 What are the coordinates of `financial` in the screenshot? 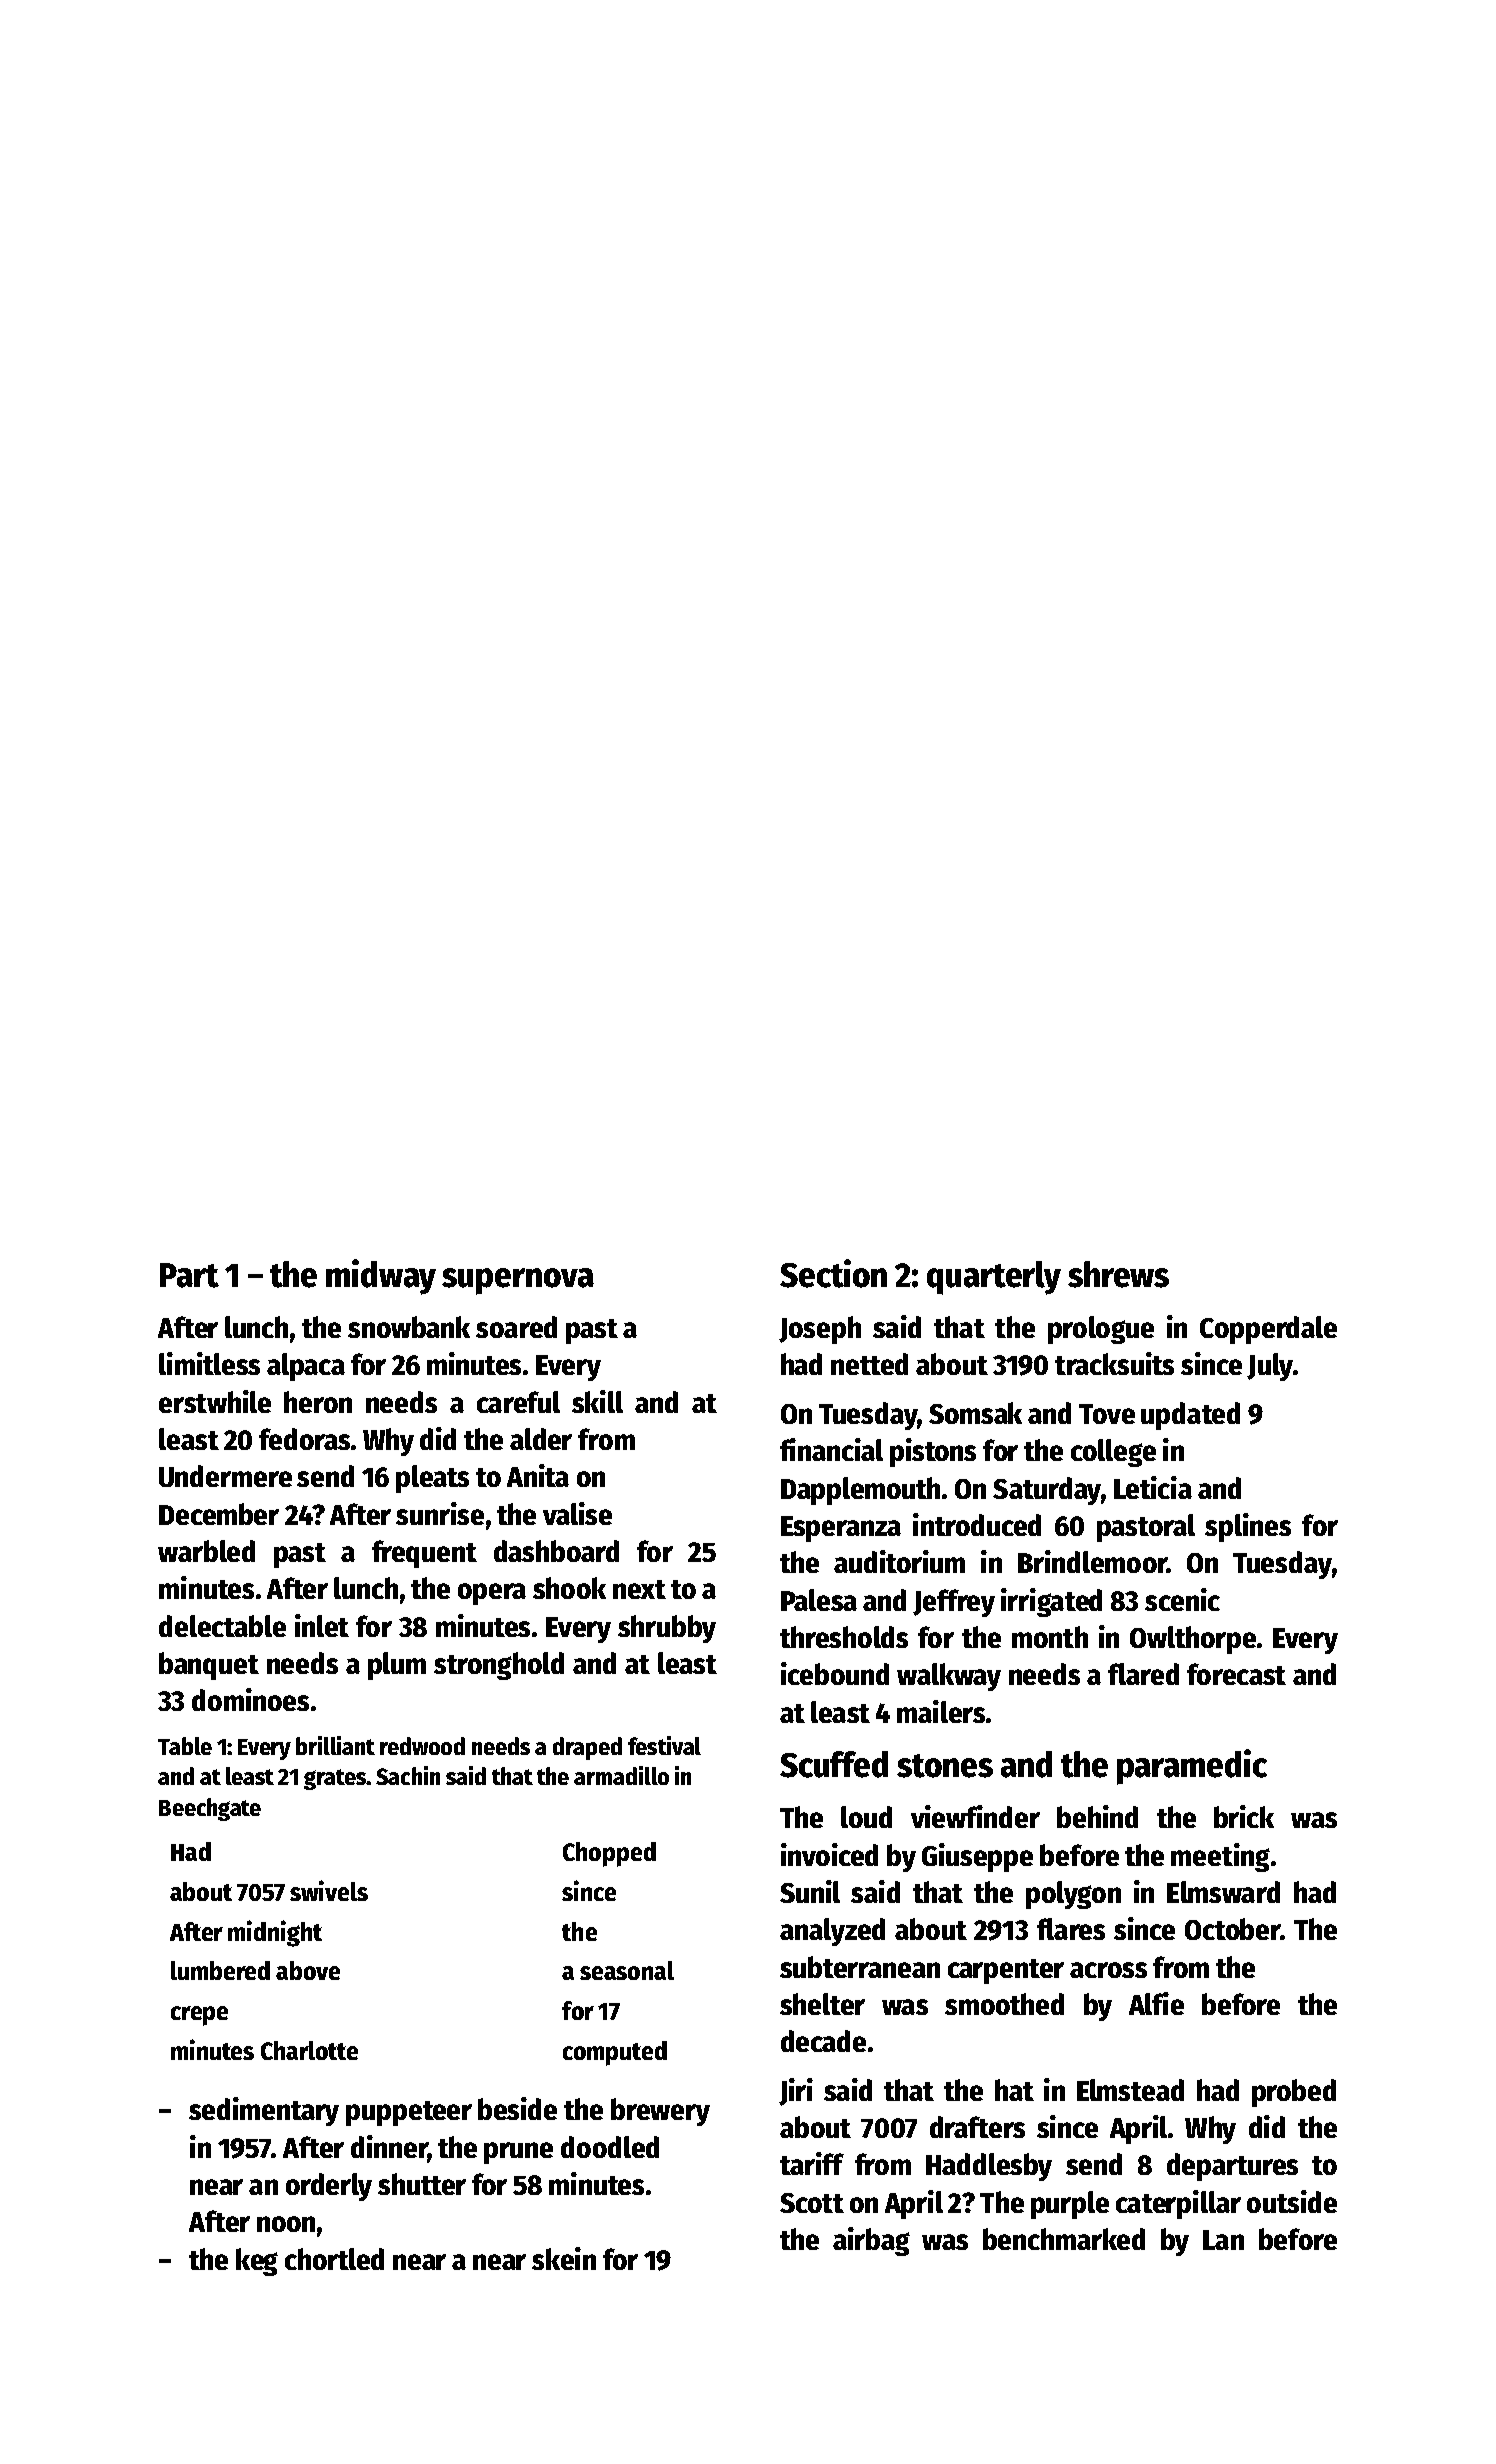 It's located at (831, 1449).
